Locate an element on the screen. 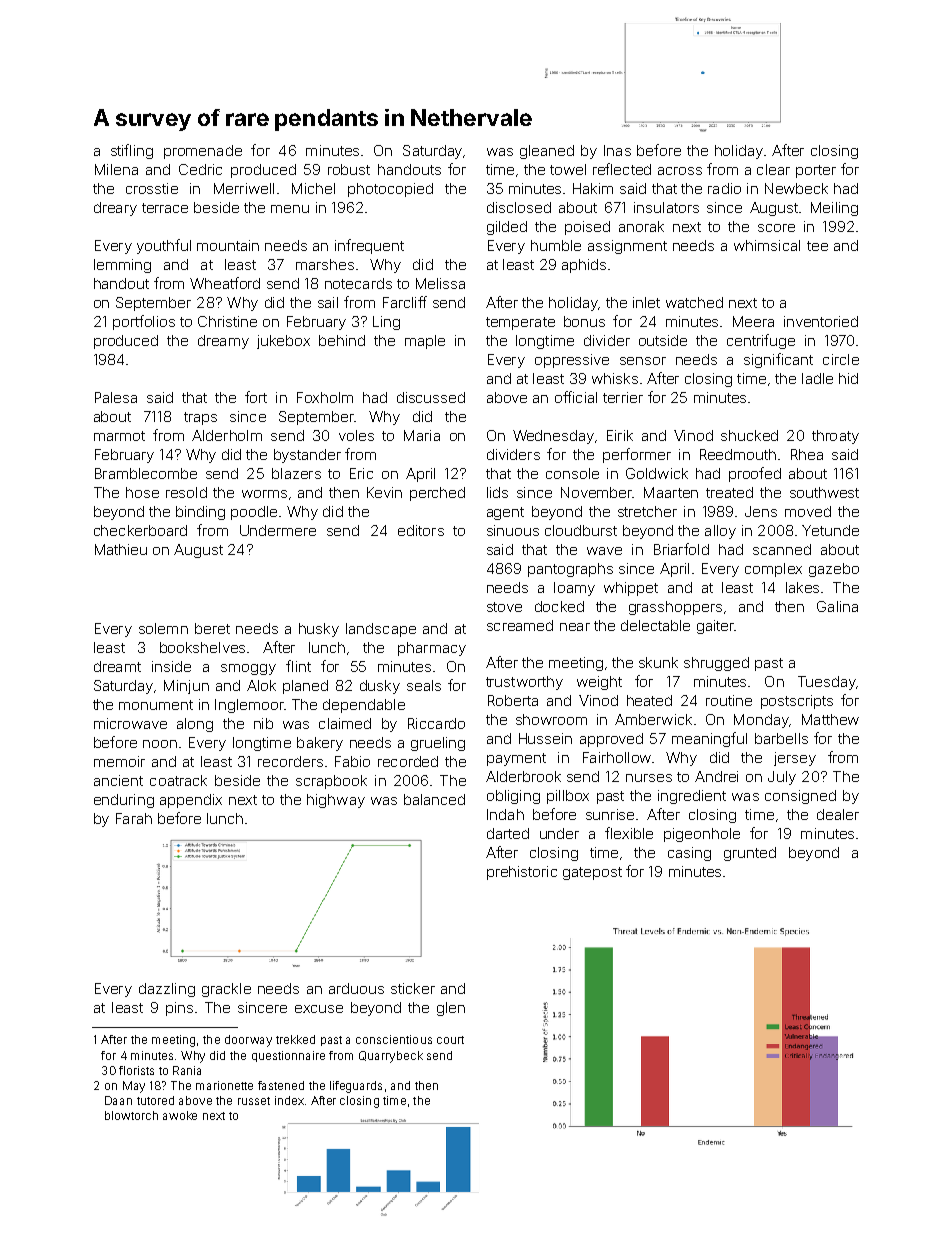 Image resolution: width=952 pixels, height=1233 pixels. score is located at coordinates (776, 228).
